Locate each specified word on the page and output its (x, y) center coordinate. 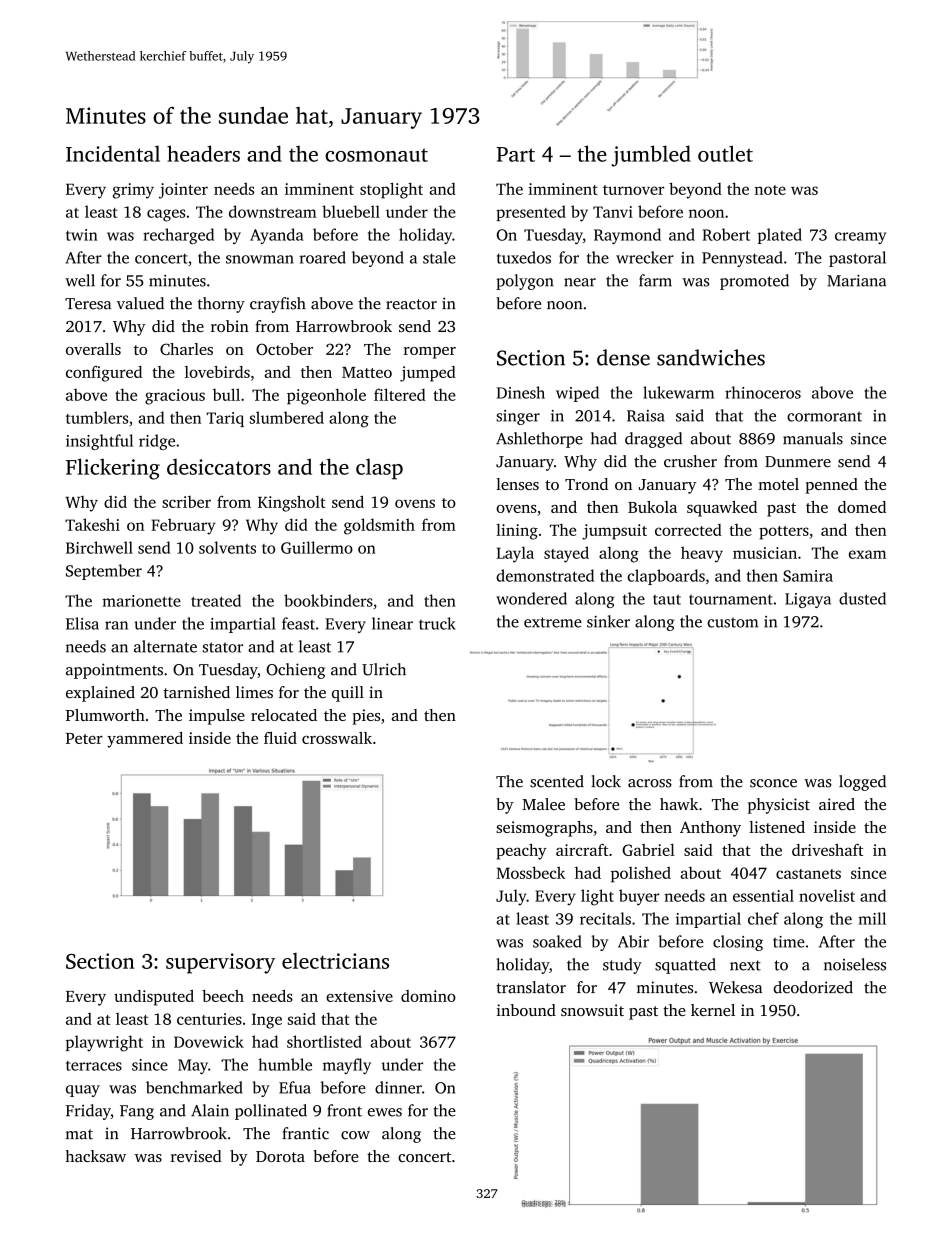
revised (196, 1156)
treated (216, 600)
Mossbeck (530, 872)
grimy (133, 191)
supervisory (220, 963)
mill (872, 918)
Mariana (856, 280)
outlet (725, 153)
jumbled (651, 156)
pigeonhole (326, 396)
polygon (525, 282)
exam (867, 554)
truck (437, 623)
